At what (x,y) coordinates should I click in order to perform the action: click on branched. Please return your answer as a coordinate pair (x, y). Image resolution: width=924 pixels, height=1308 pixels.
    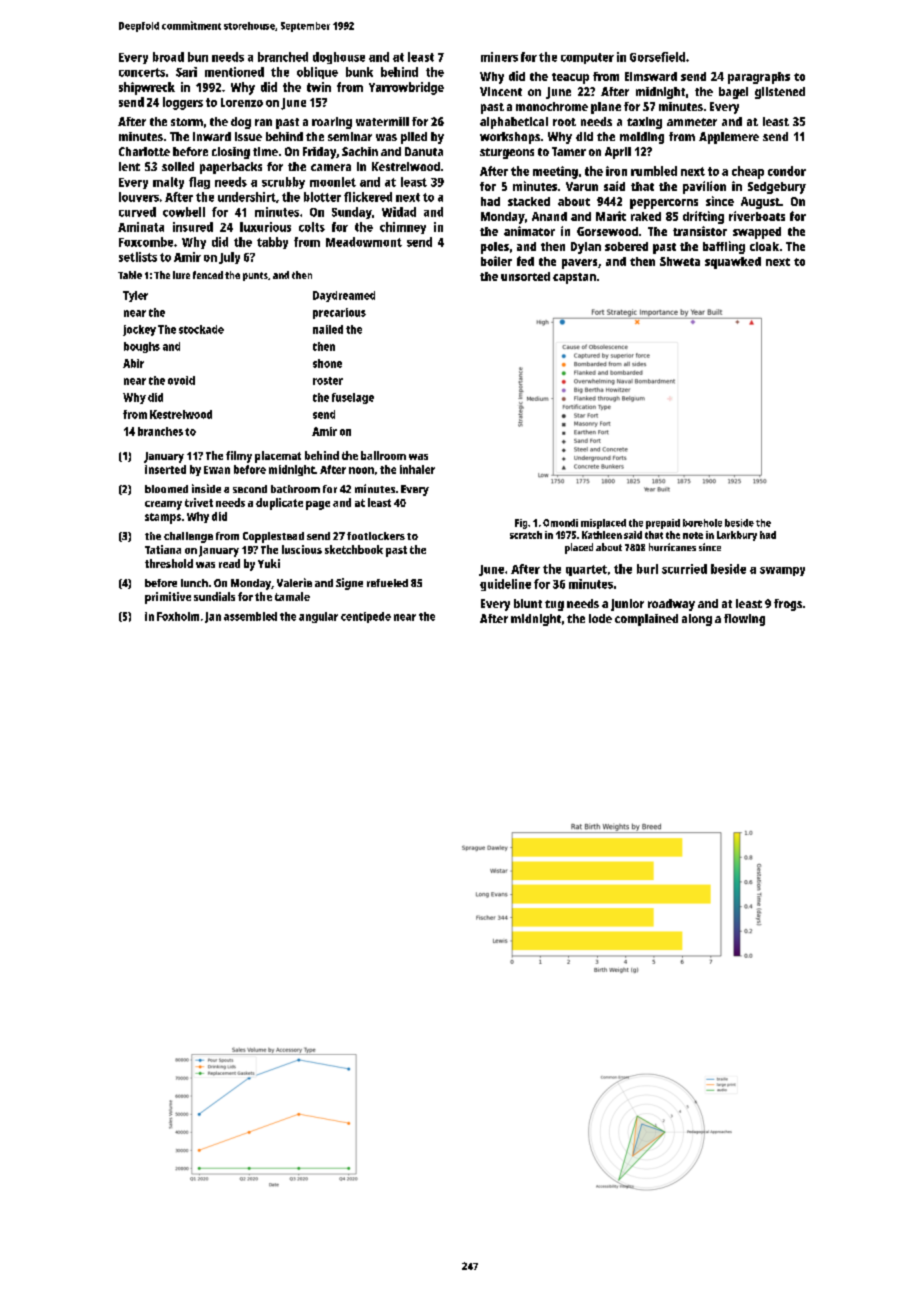
    Looking at the image, I should click on (283, 57).
